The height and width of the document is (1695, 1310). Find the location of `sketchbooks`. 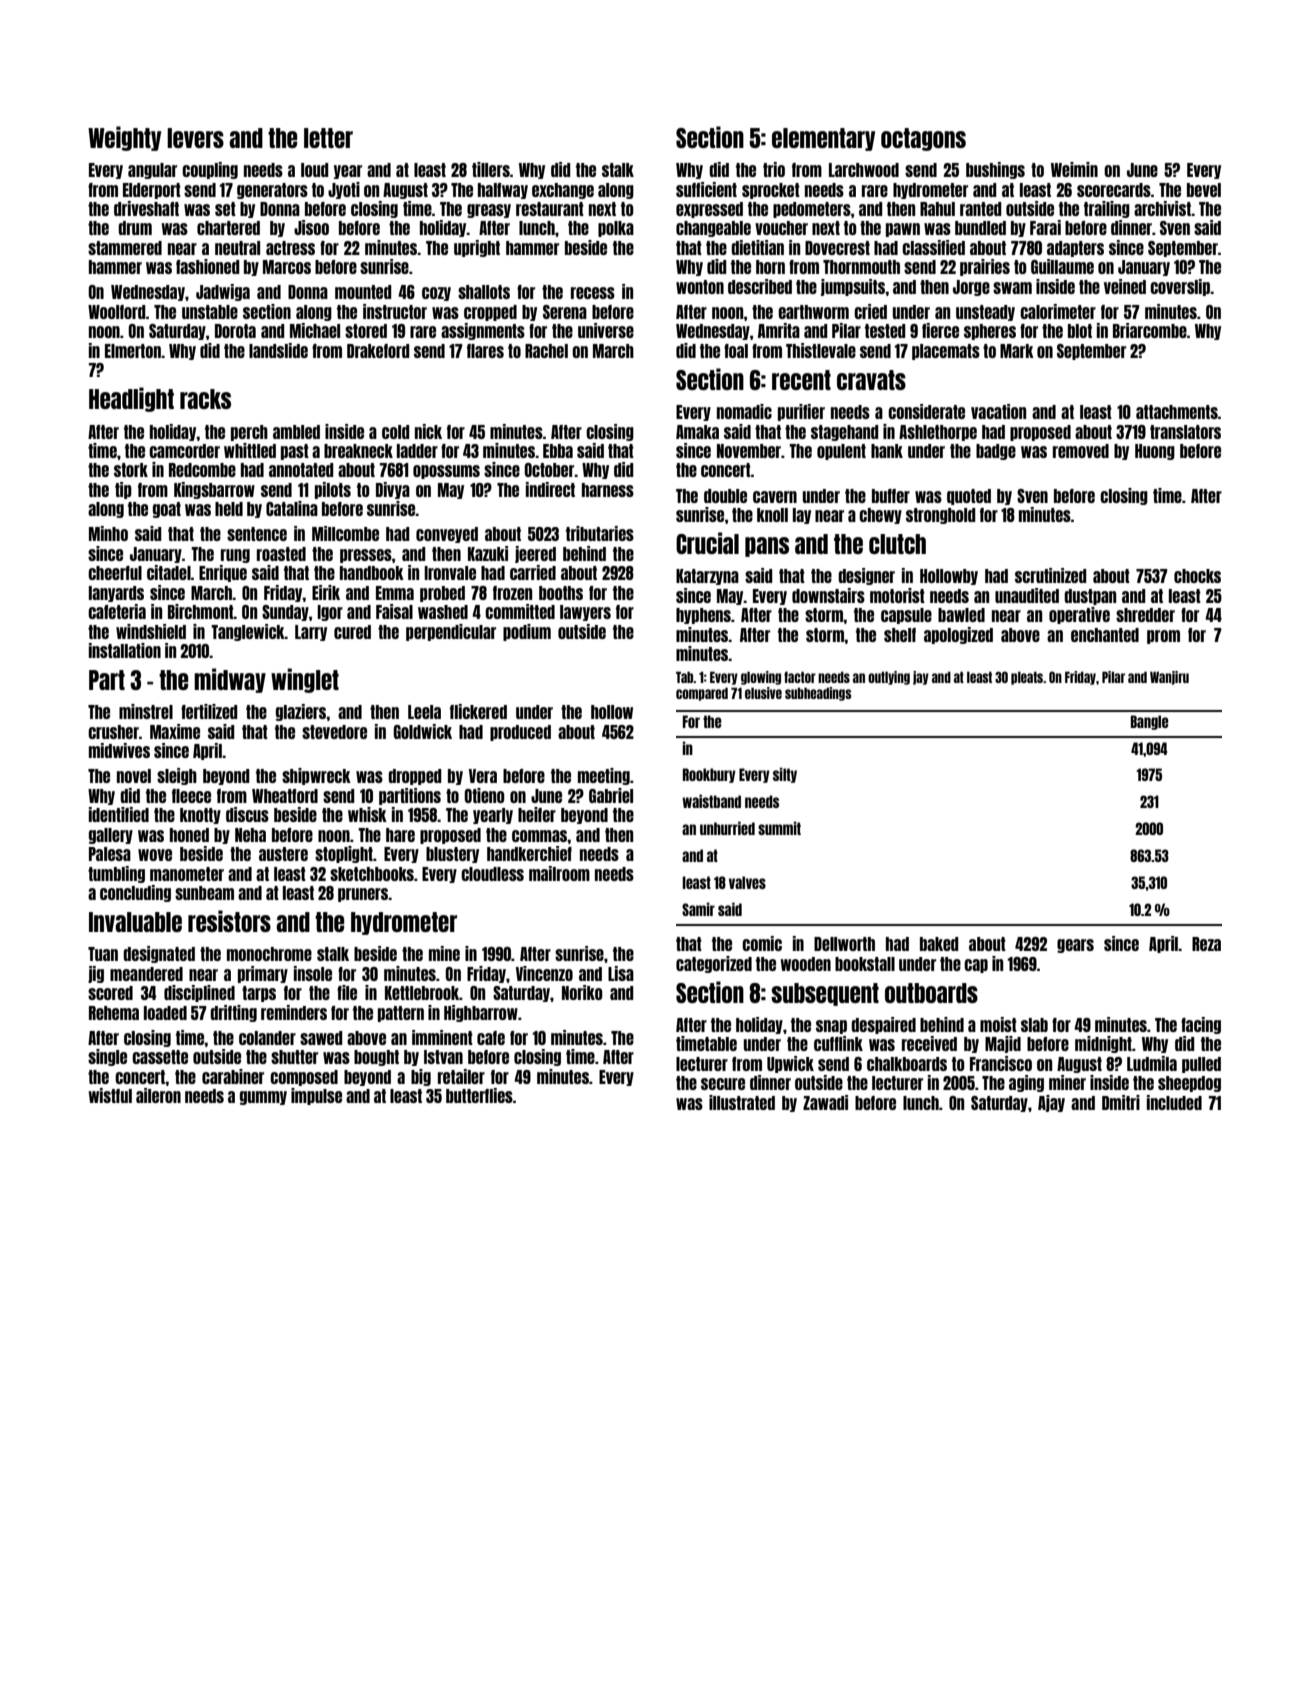

sketchbooks is located at coordinates (372, 874).
